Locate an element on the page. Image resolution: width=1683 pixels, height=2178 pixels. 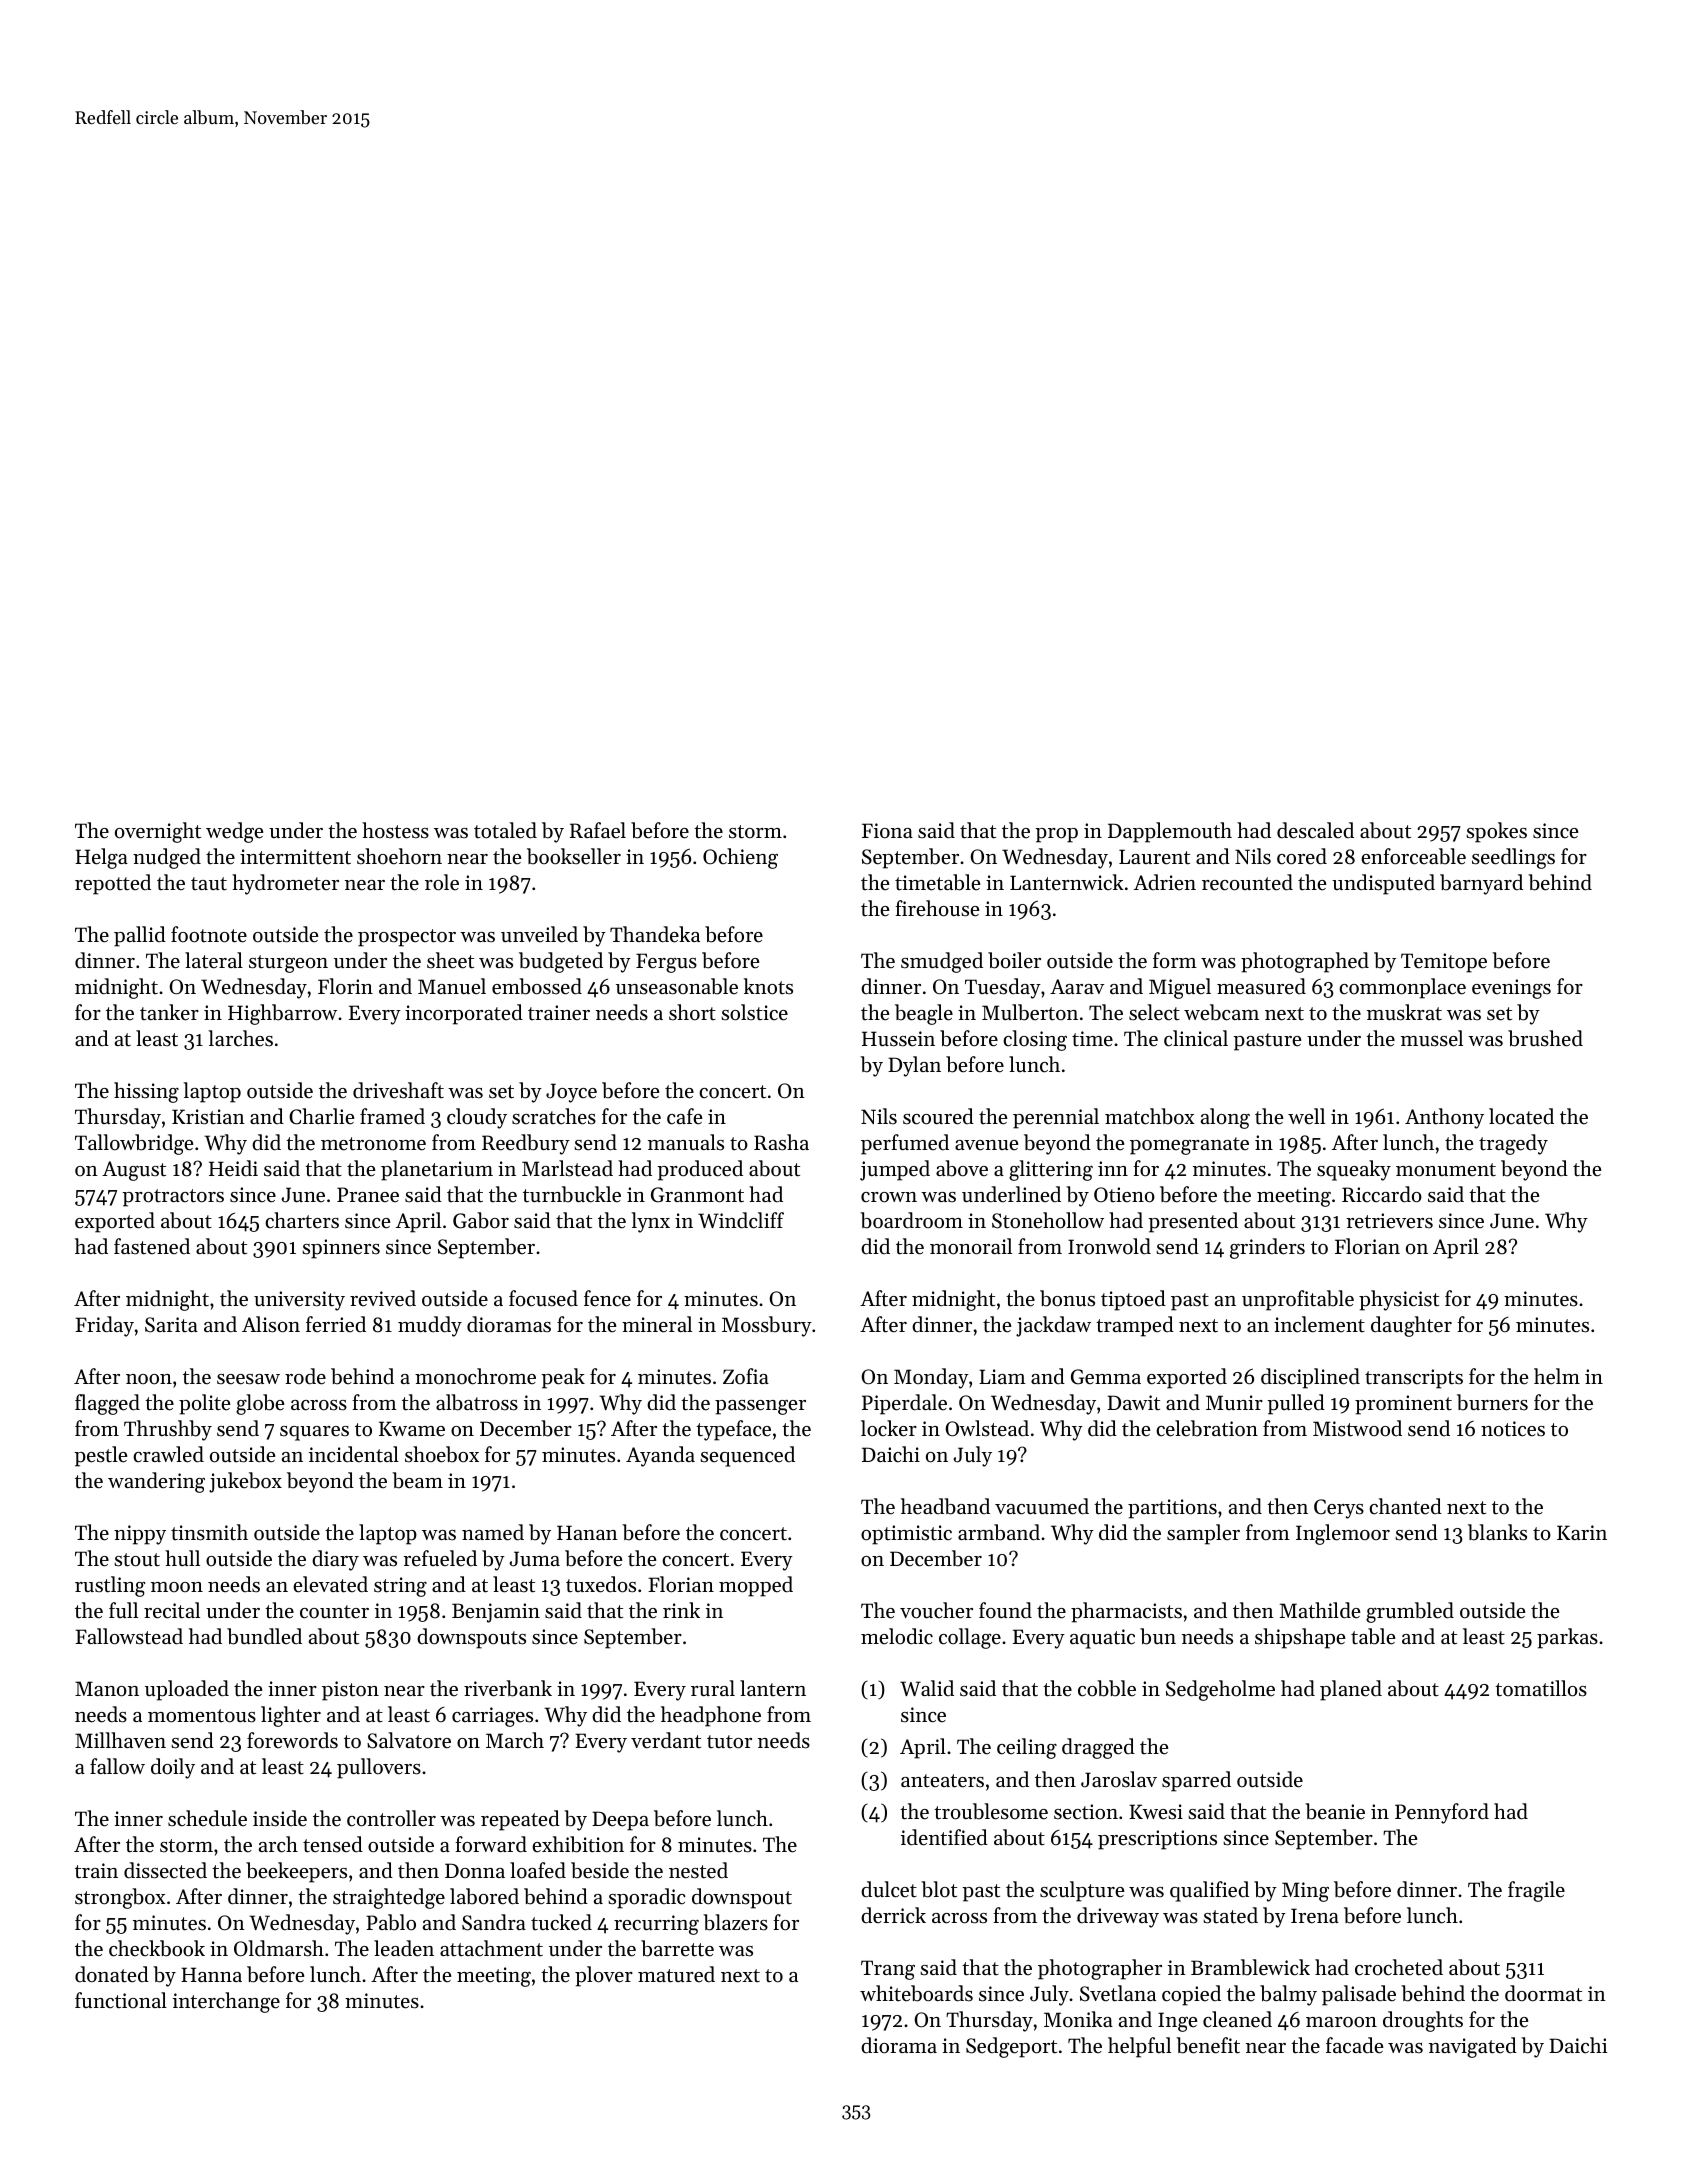
rural is located at coordinates (713, 1688).
